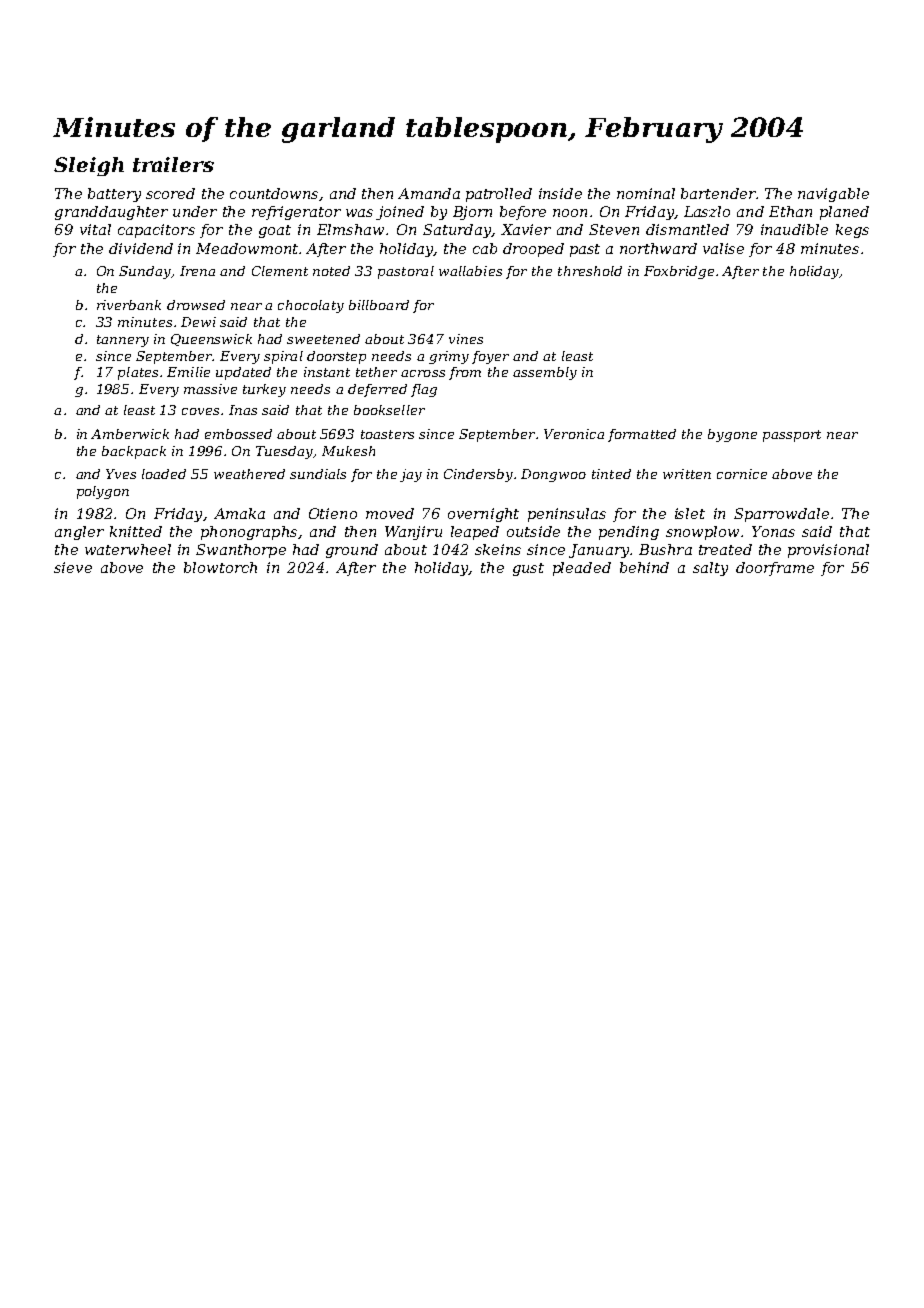 This screenshot has height=1308, width=924. I want to click on riverbank, so click(129, 305).
